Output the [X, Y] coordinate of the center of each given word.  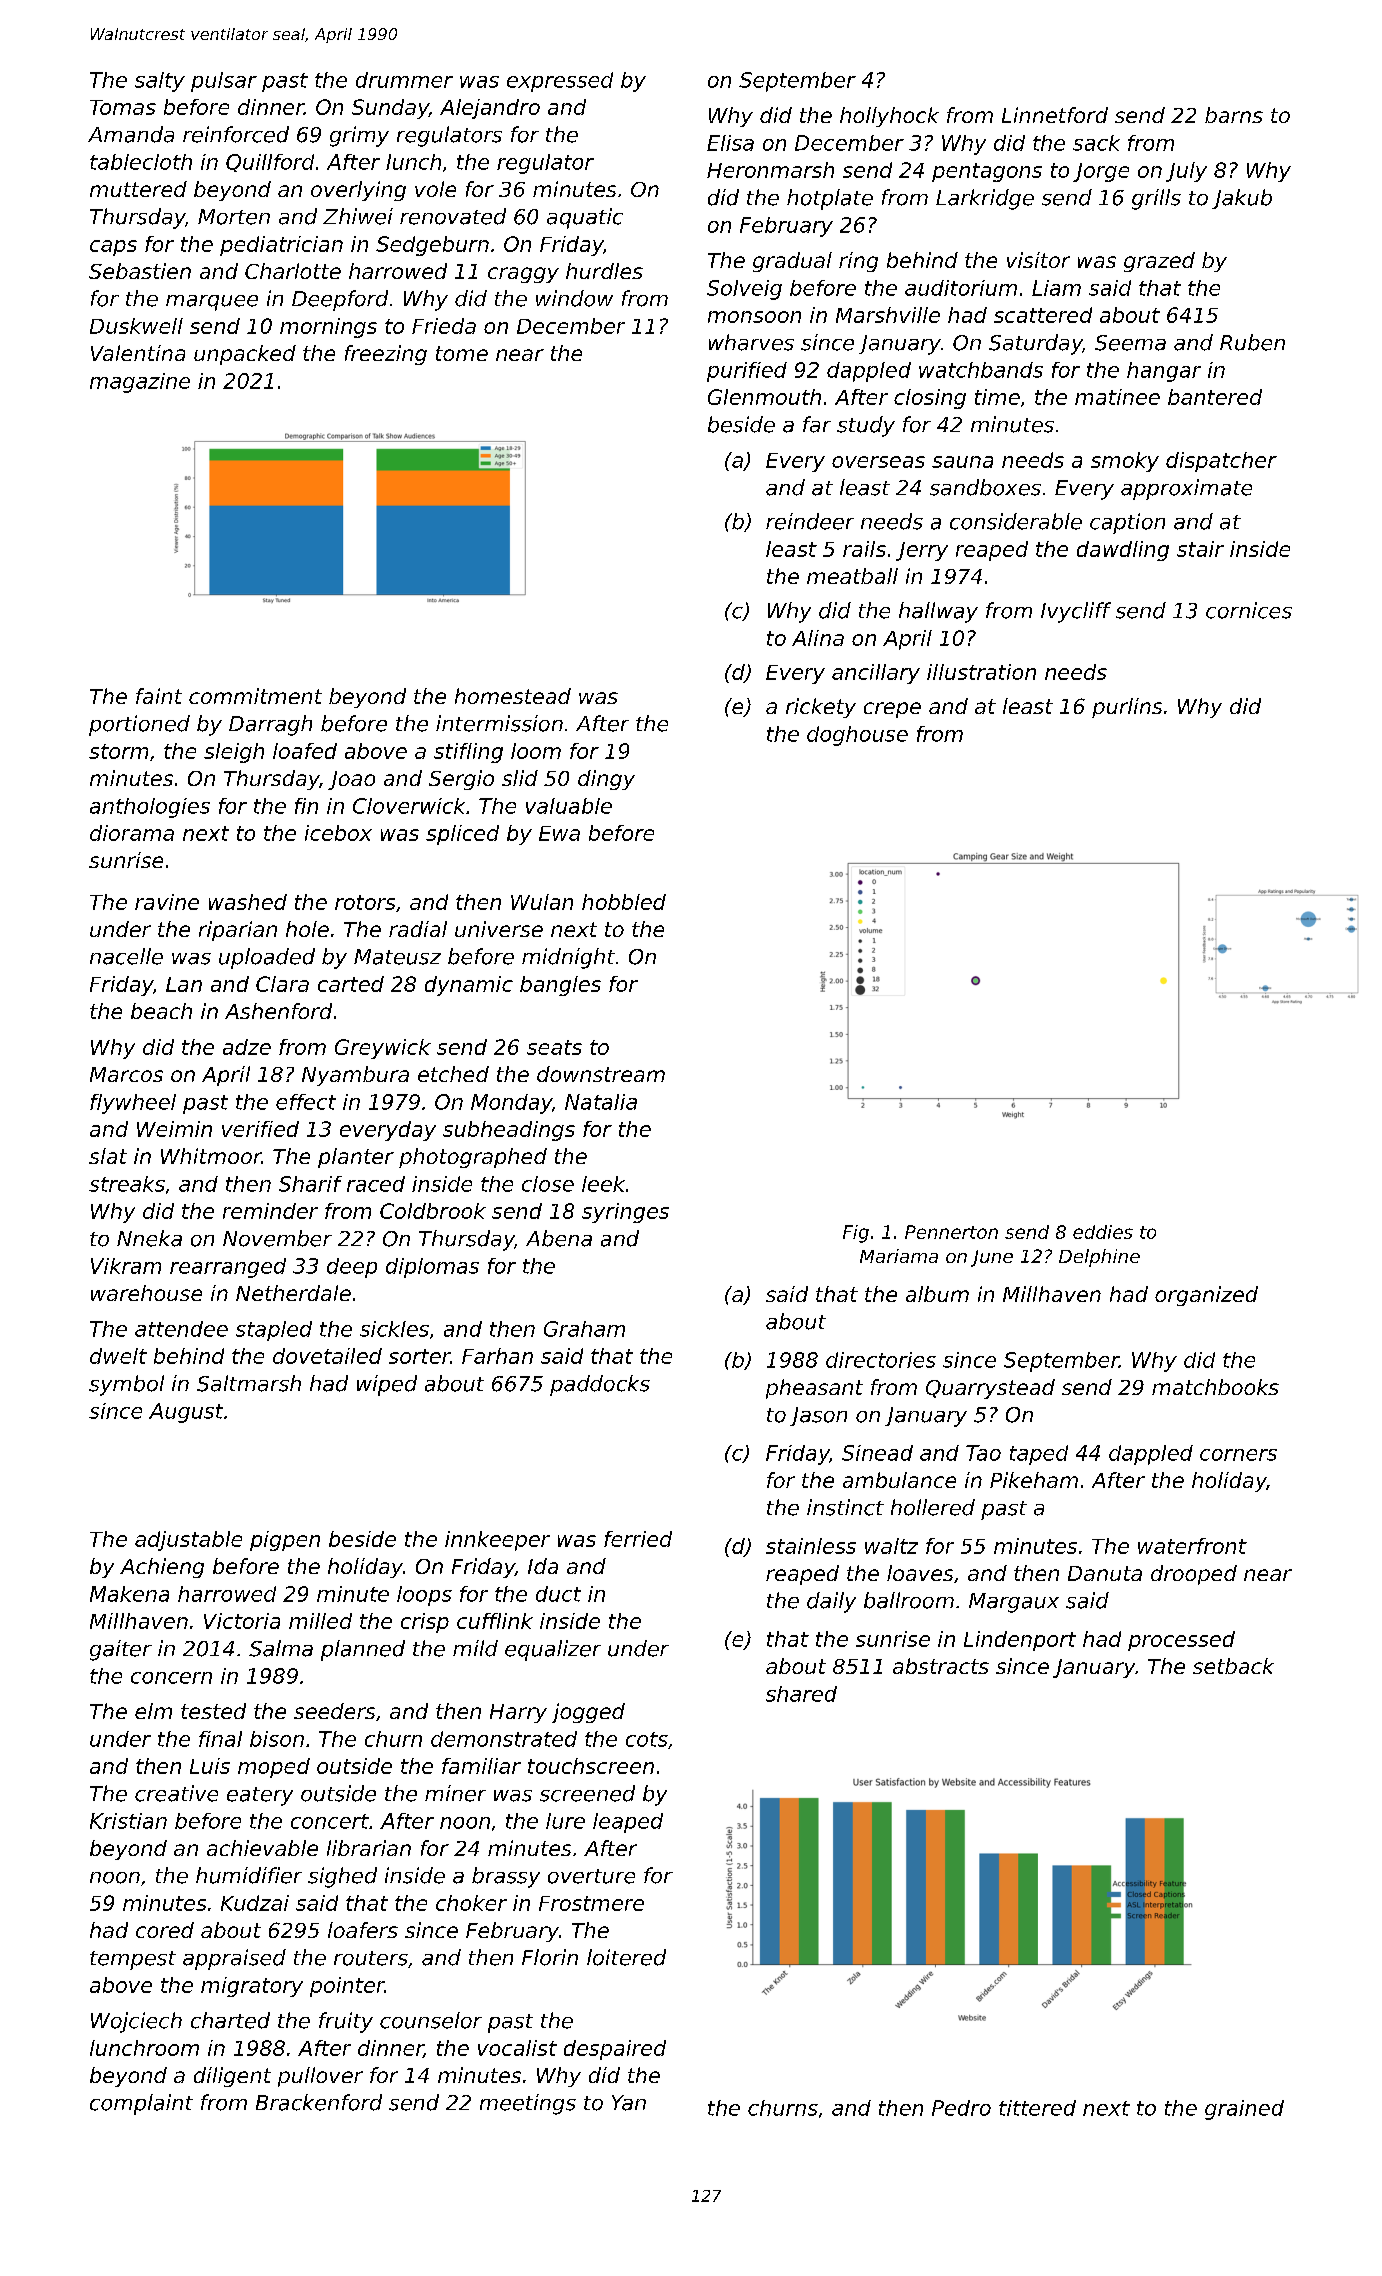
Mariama [899, 1256]
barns [1234, 115]
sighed [342, 1877]
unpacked [245, 355]
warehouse [146, 1293]
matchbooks [1215, 1387]
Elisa [730, 143]
